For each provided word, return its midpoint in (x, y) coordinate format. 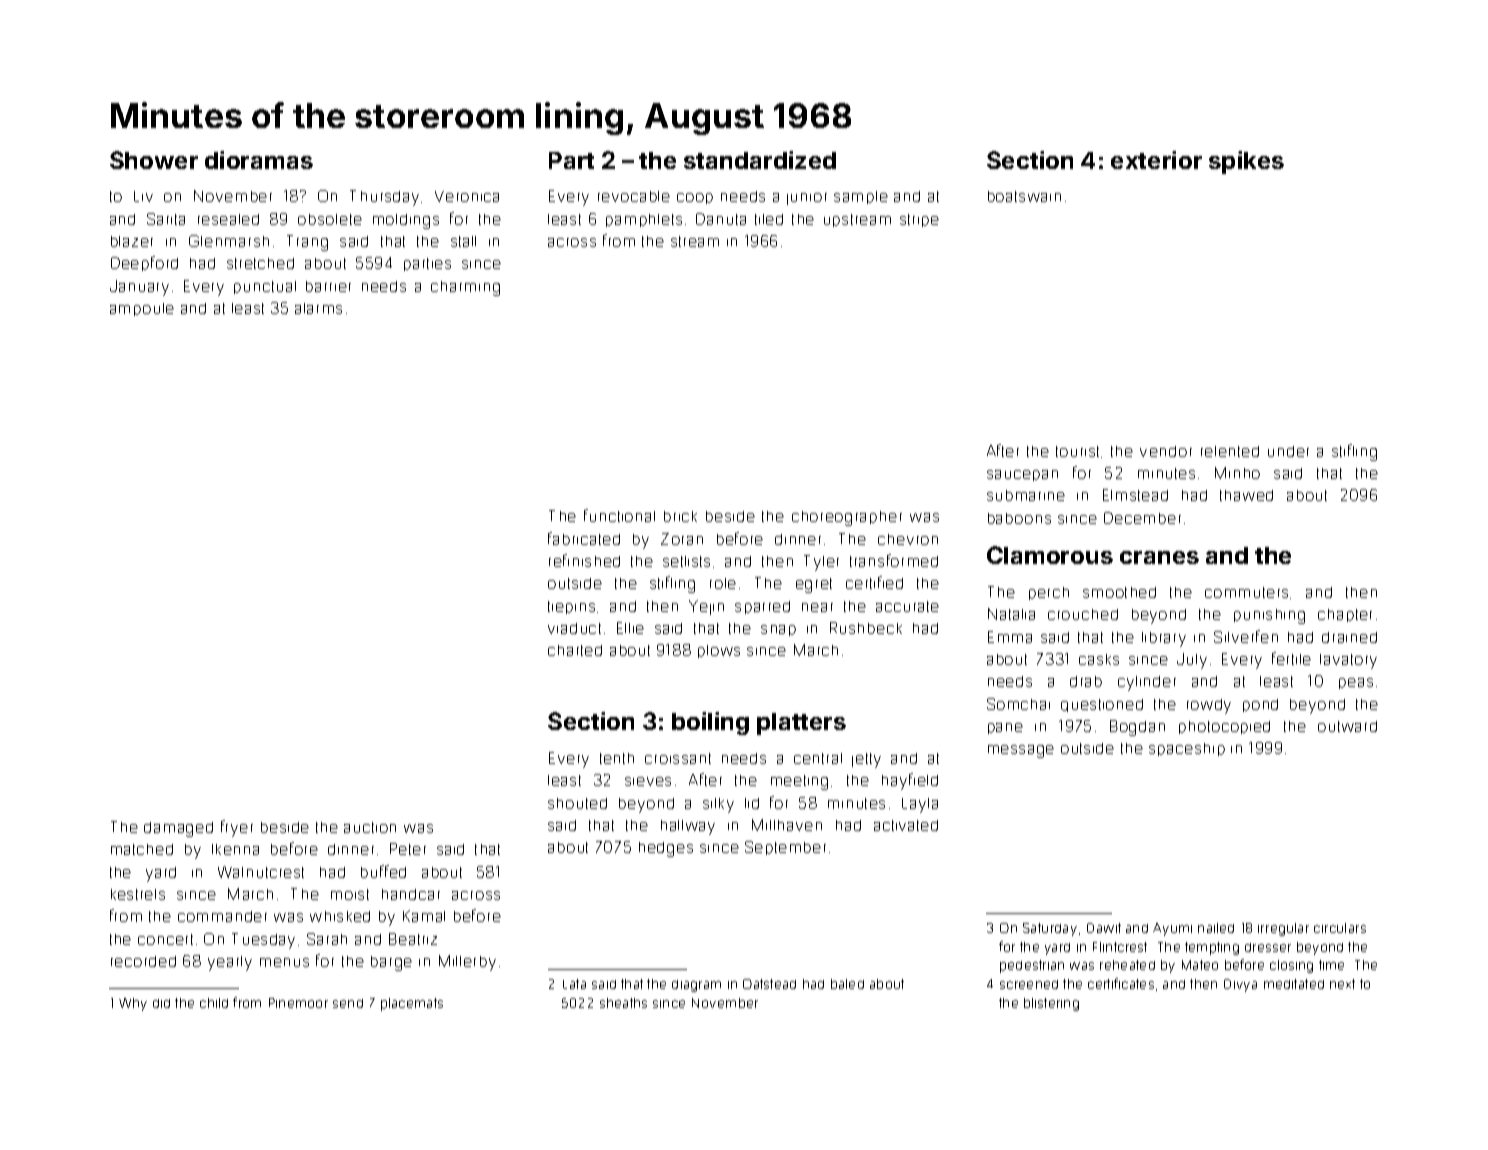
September (785, 848)
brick (680, 516)
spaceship (1187, 749)
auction (370, 827)
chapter (1345, 615)
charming (465, 288)
